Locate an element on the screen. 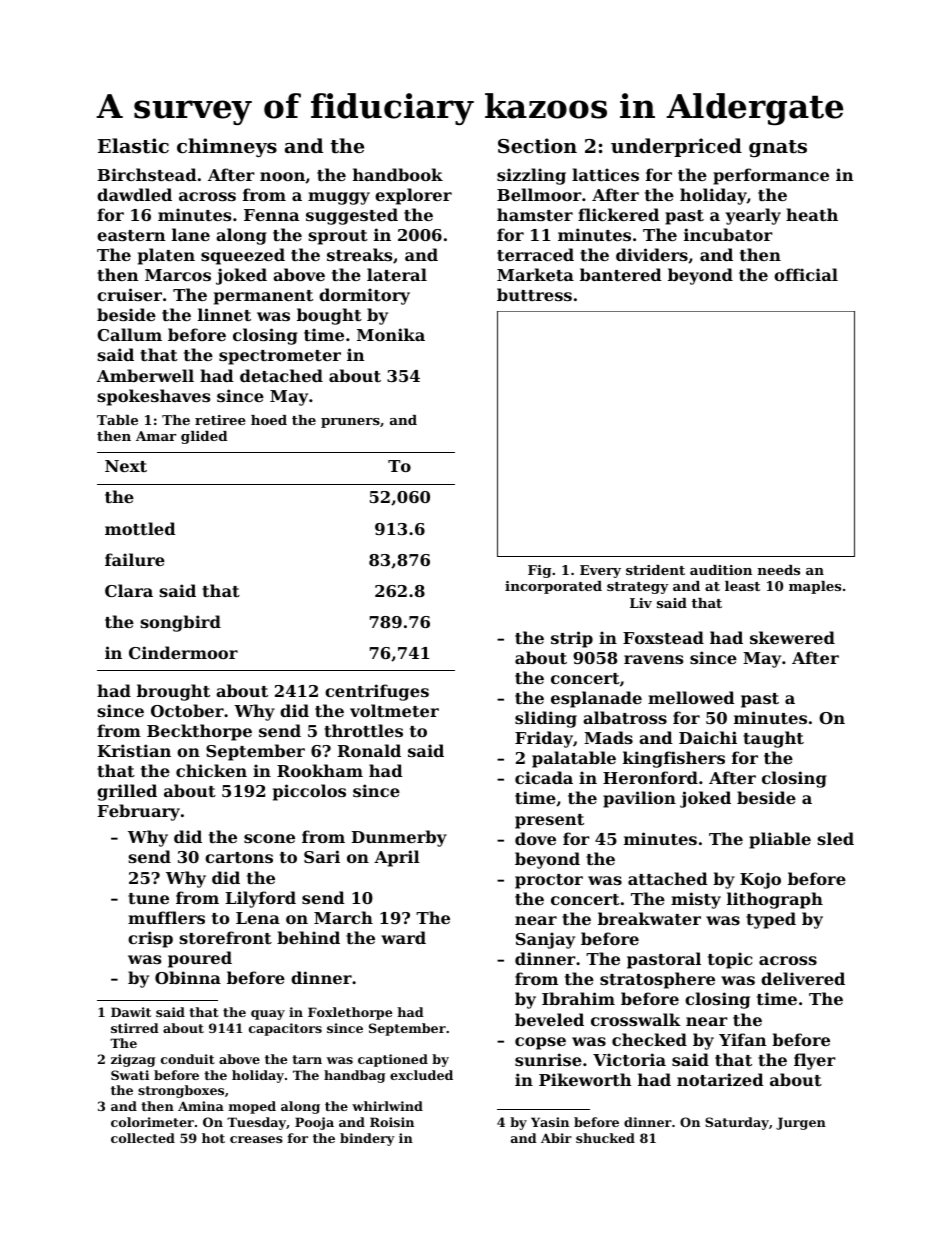  pliable is located at coordinates (780, 840).
